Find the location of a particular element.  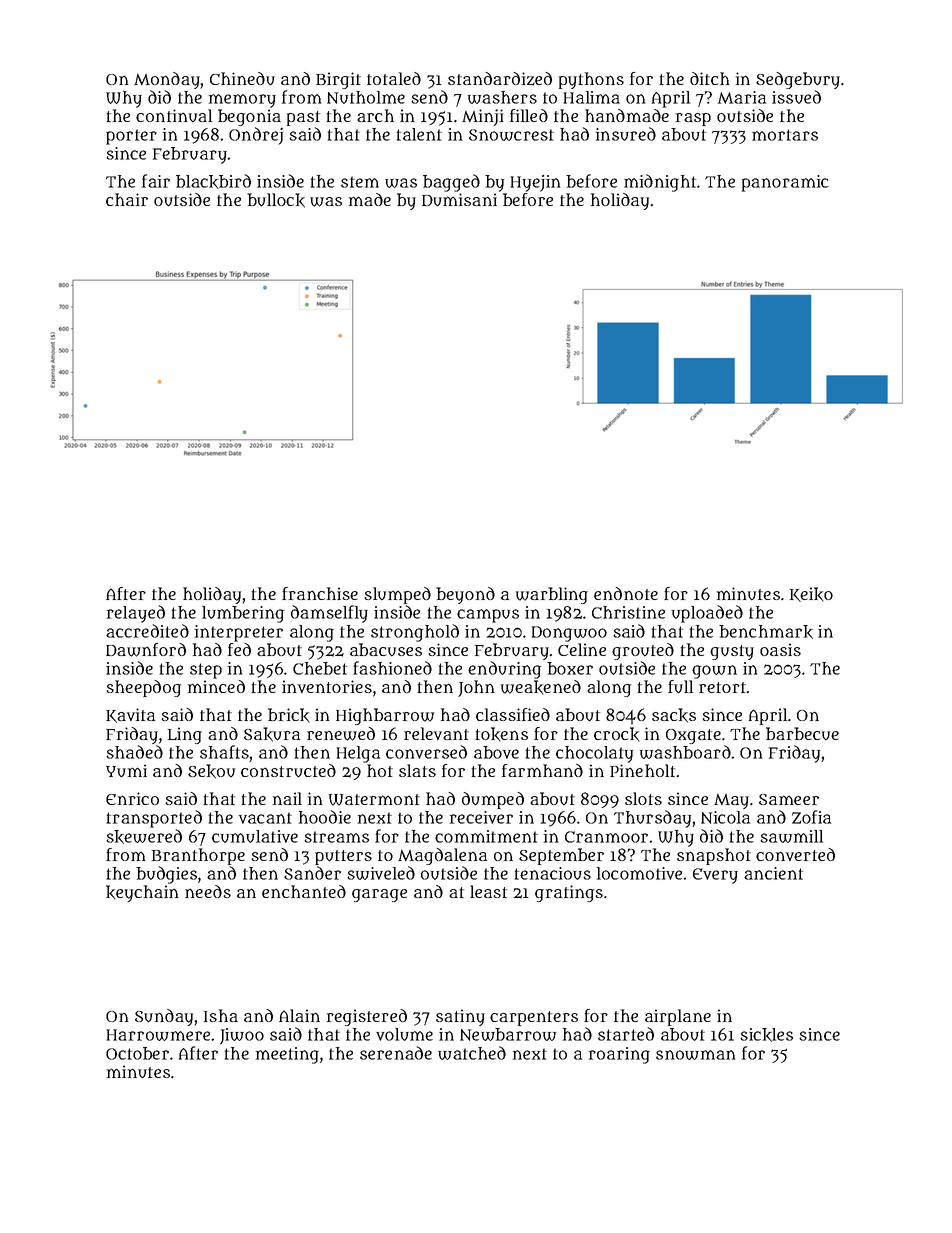

Keiko is located at coordinates (811, 594).
